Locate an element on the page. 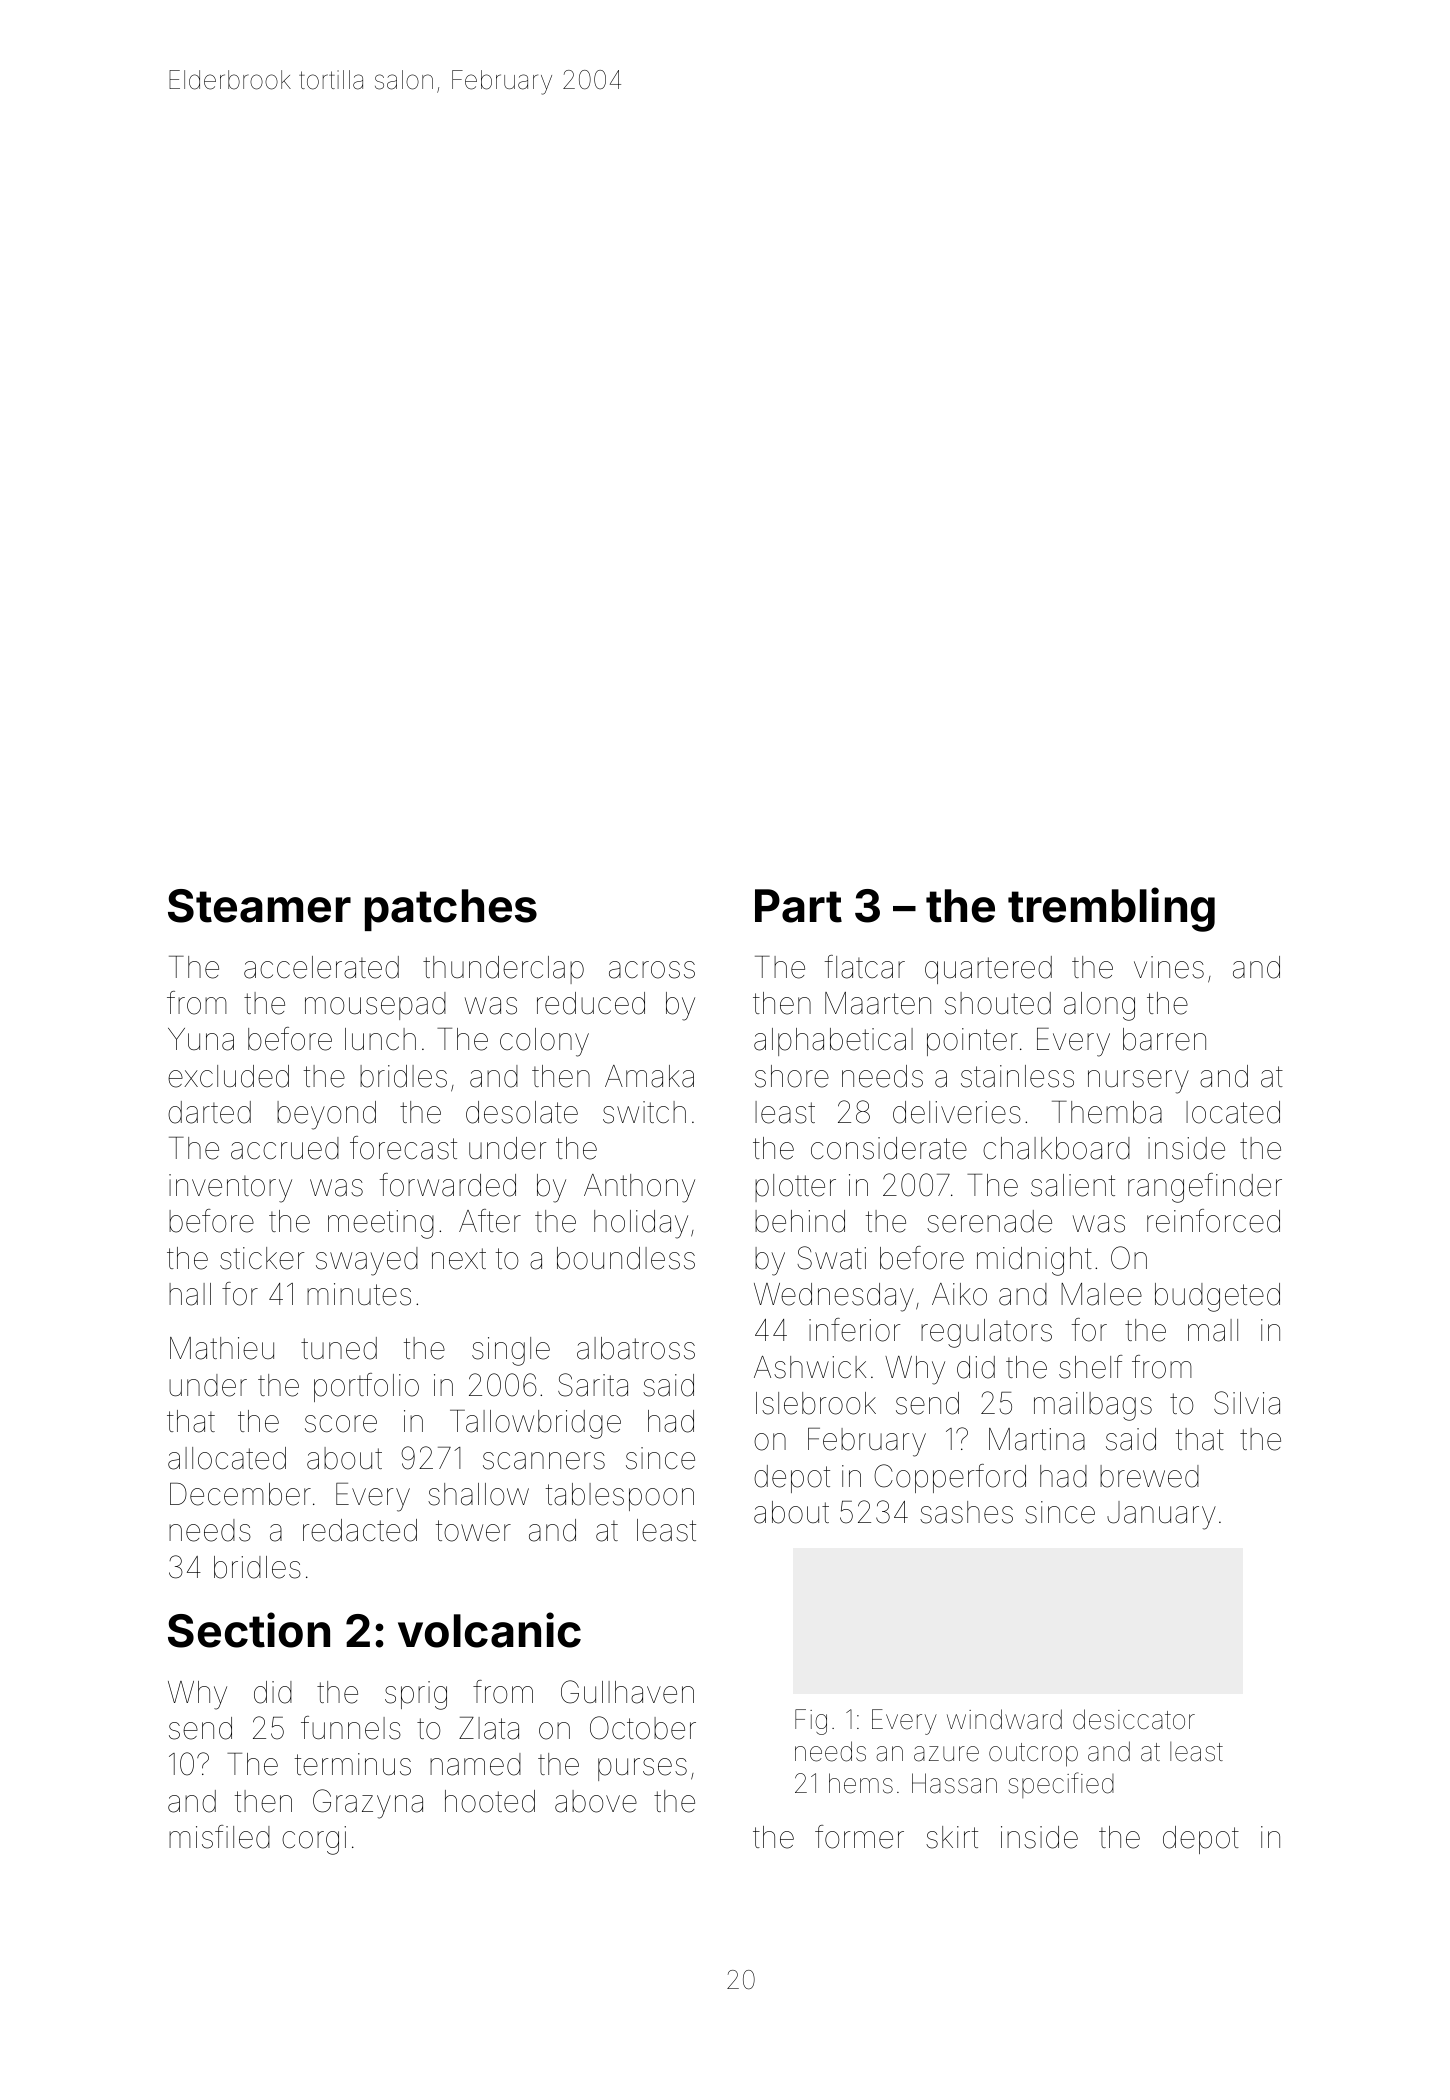  tablespoon is located at coordinates (620, 1497).
